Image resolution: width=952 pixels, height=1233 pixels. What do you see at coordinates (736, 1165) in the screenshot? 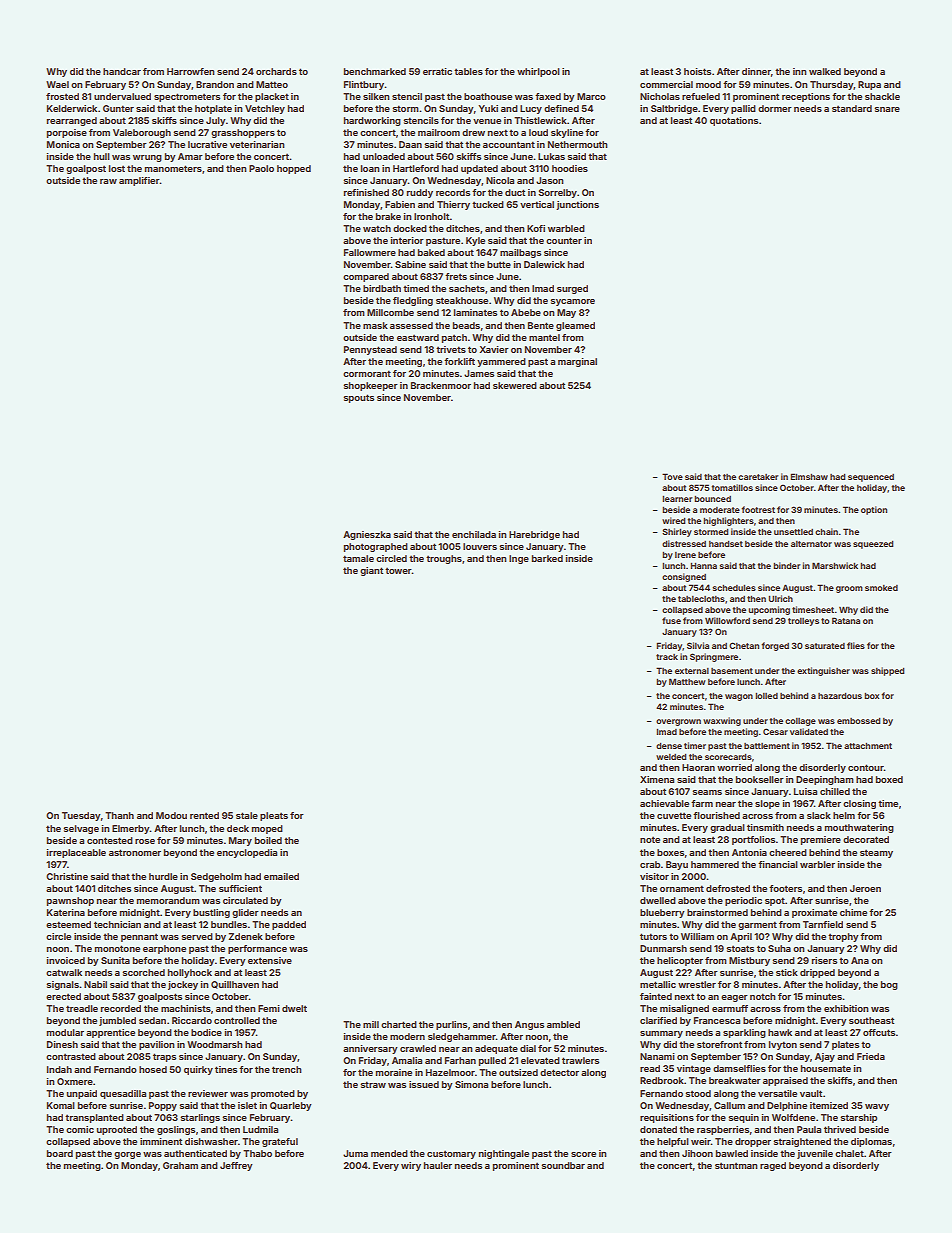
I see `stuntman` at bounding box center [736, 1165].
